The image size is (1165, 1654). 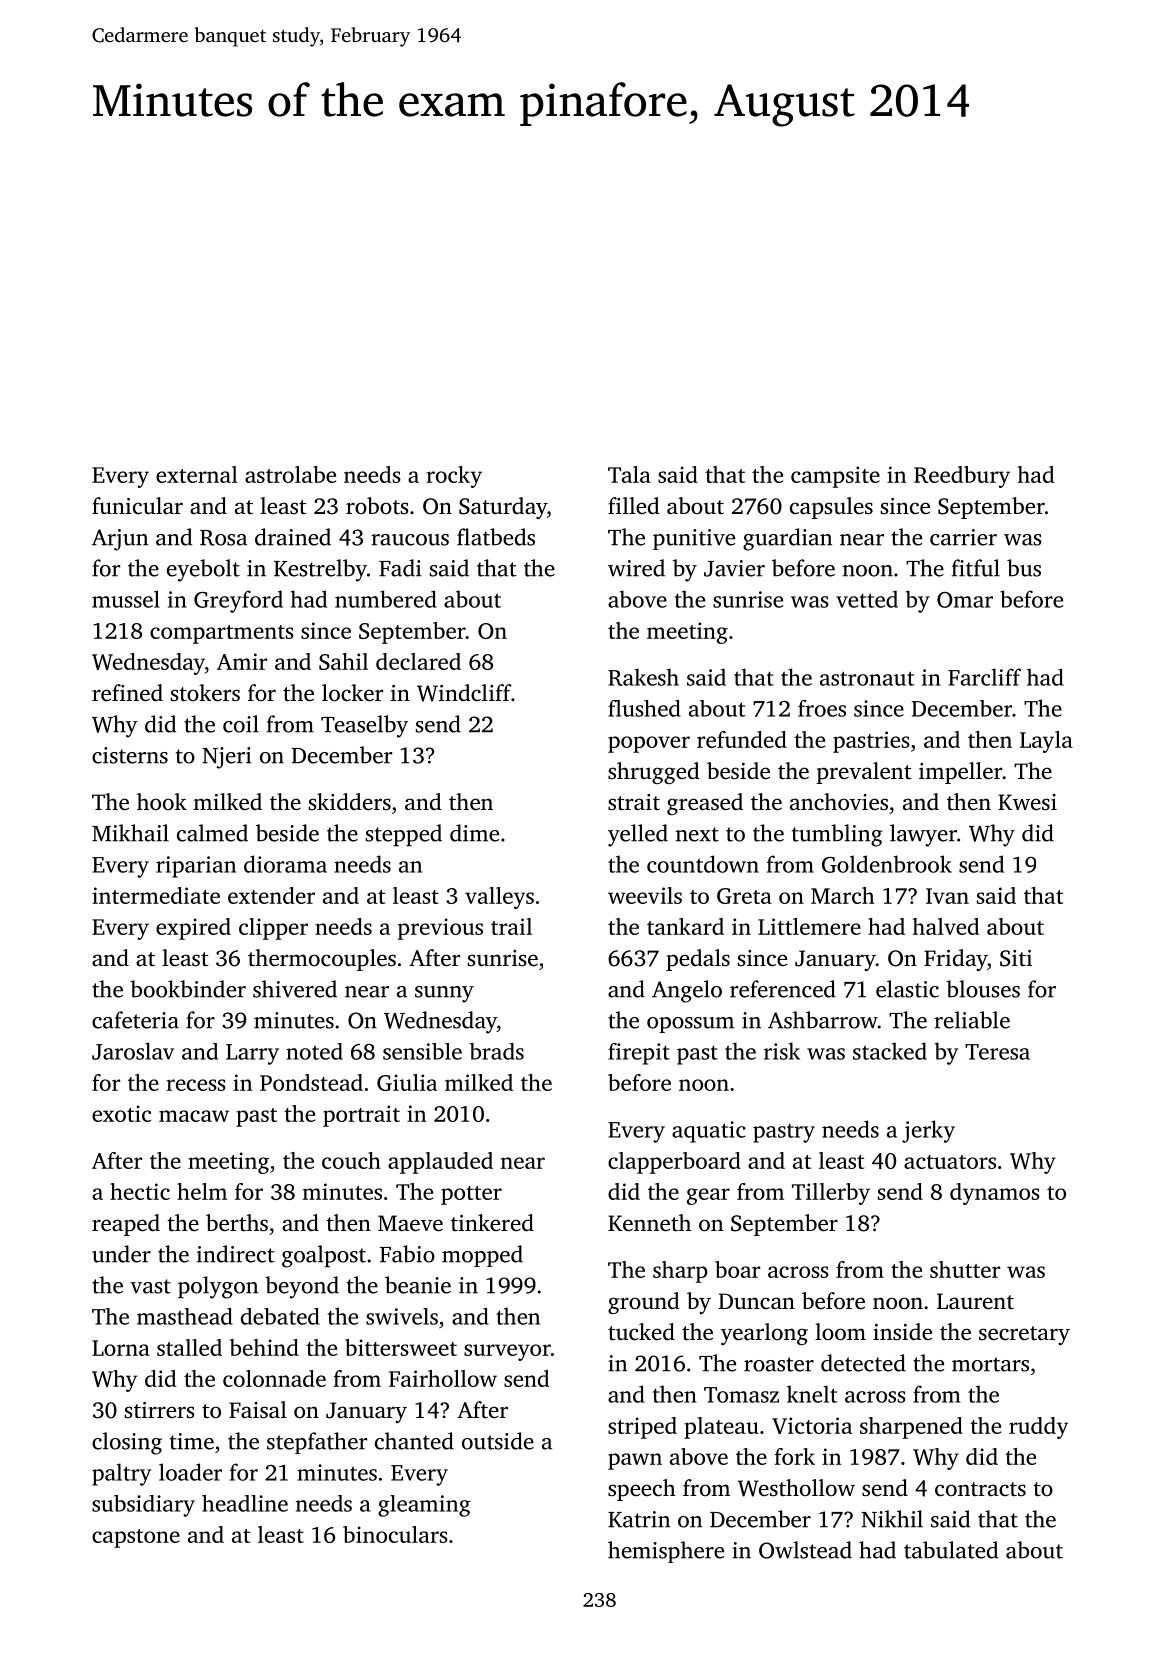 What do you see at coordinates (295, 989) in the screenshot?
I see `shivered` at bounding box center [295, 989].
